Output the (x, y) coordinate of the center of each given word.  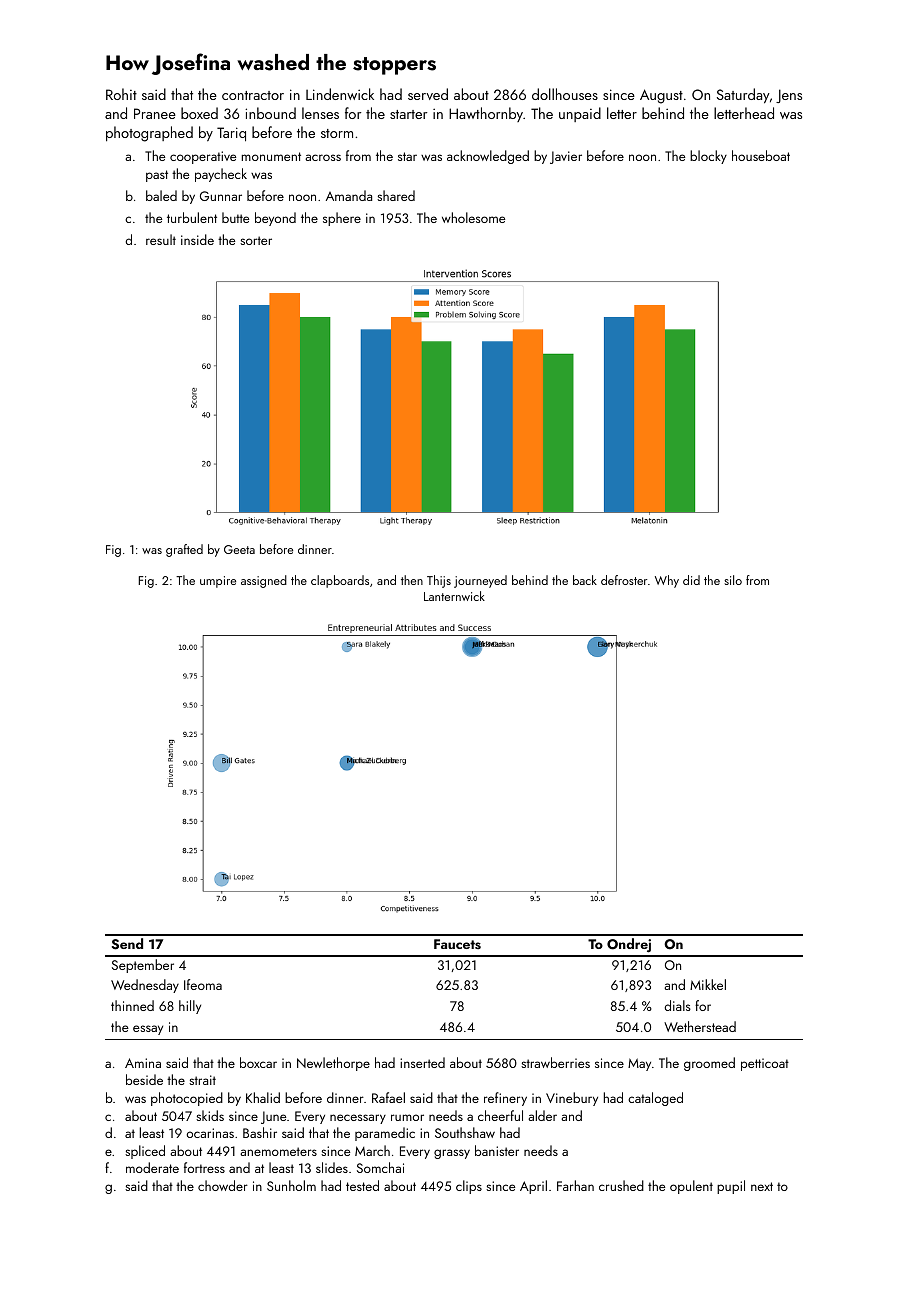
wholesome (473, 217)
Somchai (380, 1167)
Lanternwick (454, 596)
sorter (256, 240)
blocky (708, 157)
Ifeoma (203, 984)
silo (733, 580)
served (428, 94)
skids (210, 1115)
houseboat (761, 155)
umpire (218, 582)
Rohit (121, 94)
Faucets (457, 944)
